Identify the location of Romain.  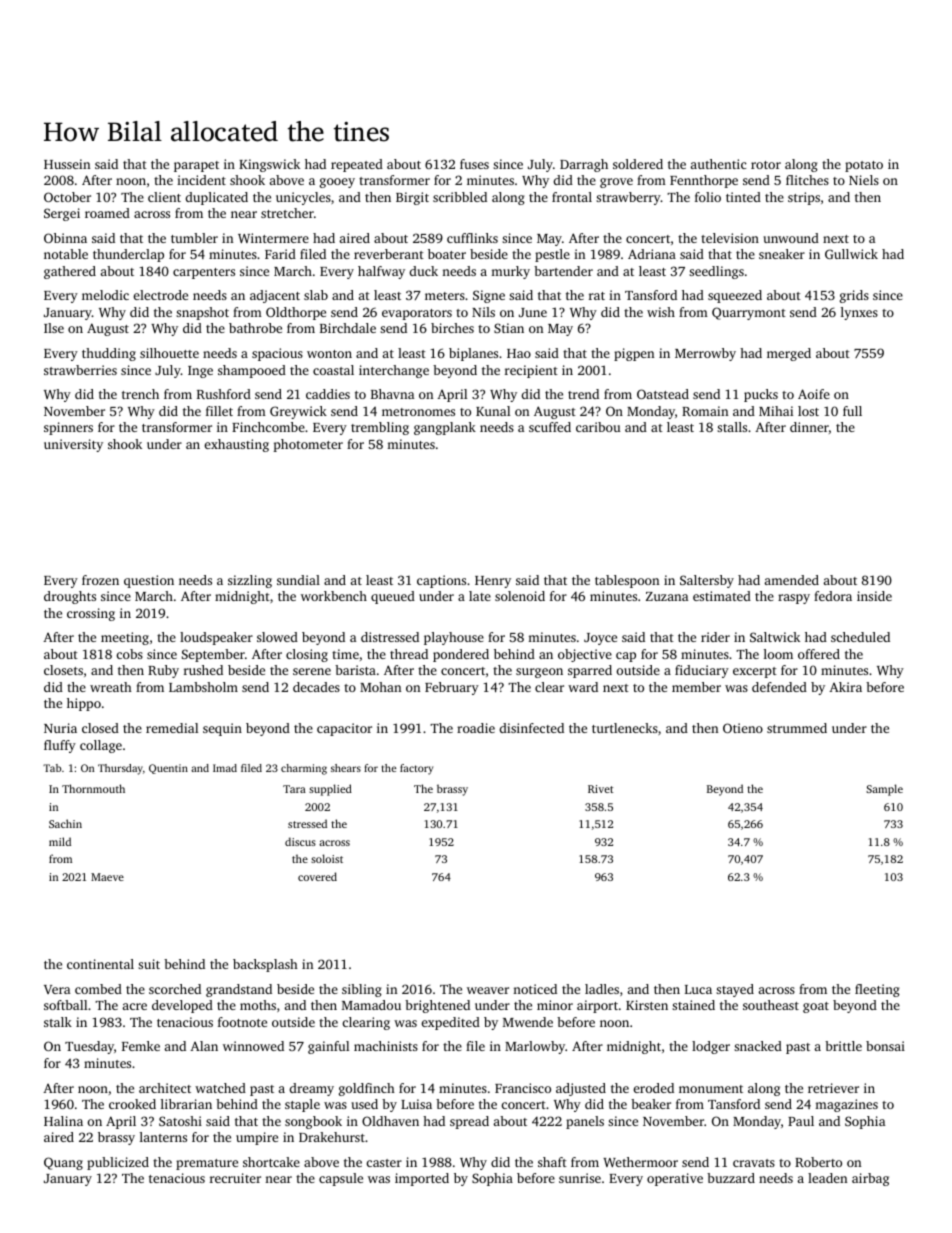
(705, 411).
